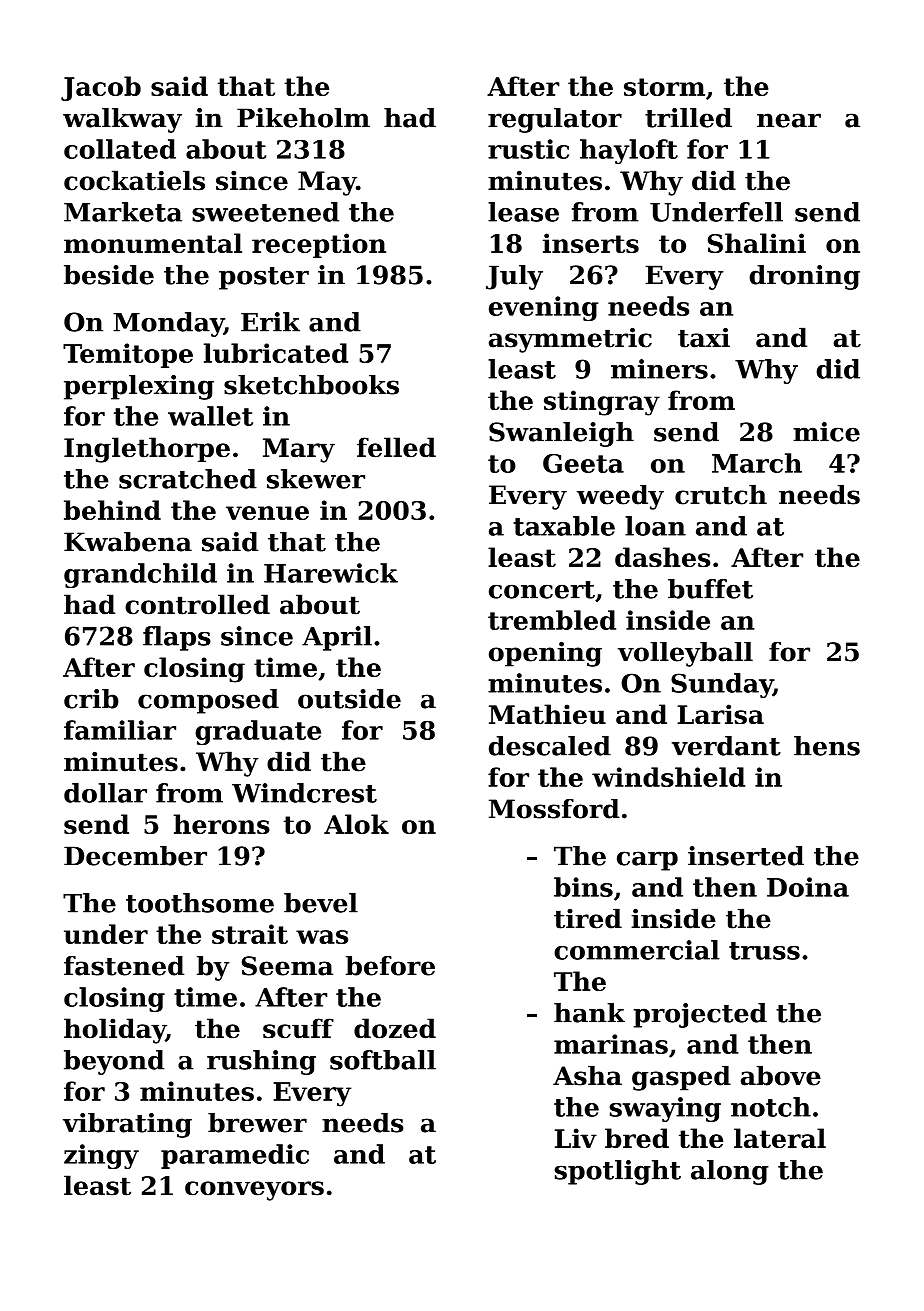 Image resolution: width=924 pixels, height=1311 pixels. What do you see at coordinates (561, 434) in the screenshot?
I see `Swanleigh` at bounding box center [561, 434].
